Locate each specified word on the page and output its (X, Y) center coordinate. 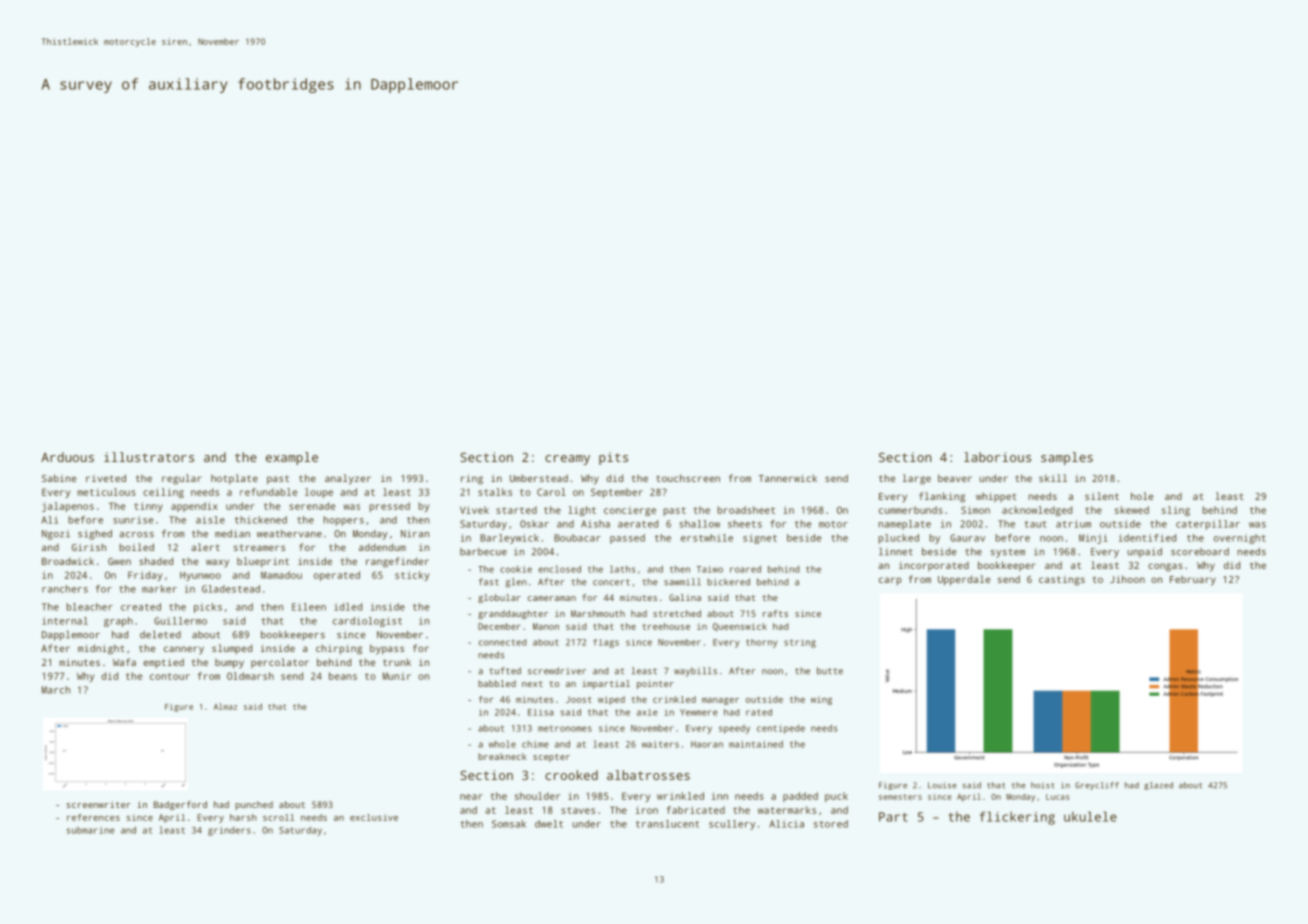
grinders (229, 831)
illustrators (149, 457)
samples (1067, 458)
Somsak (509, 824)
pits (613, 458)
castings (1062, 581)
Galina (685, 597)
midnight (101, 649)
